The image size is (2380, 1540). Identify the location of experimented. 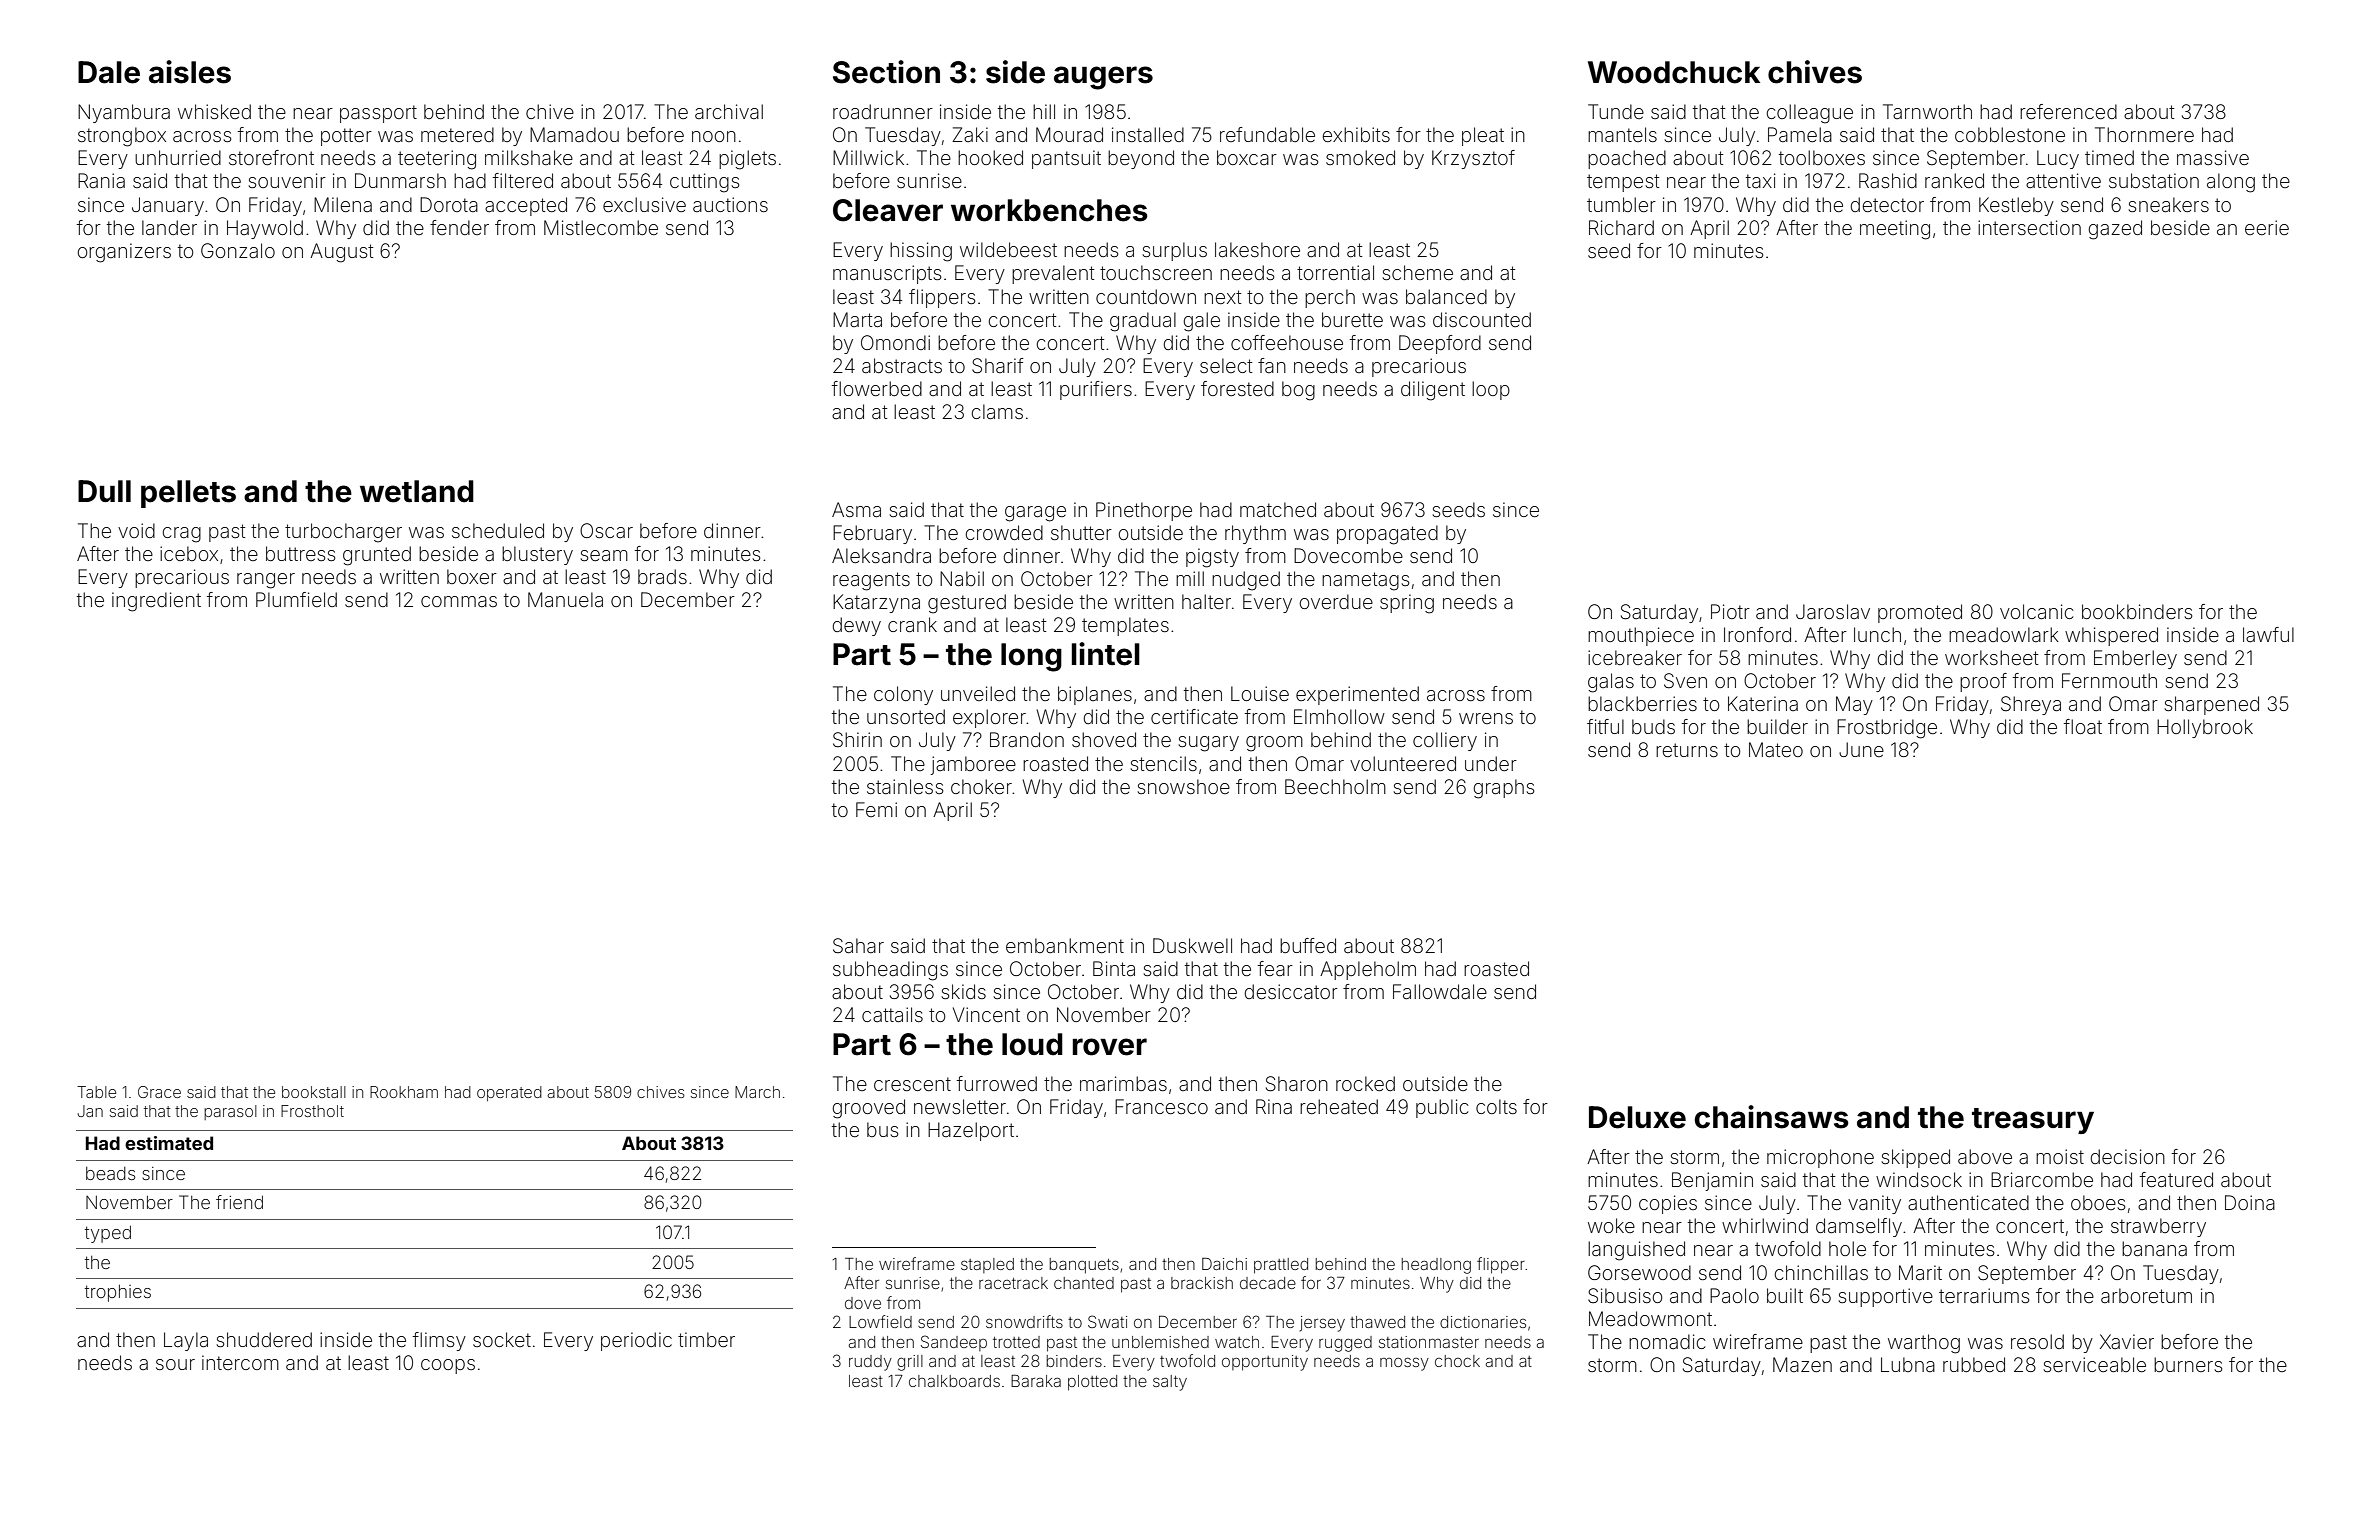
(1357, 695).
